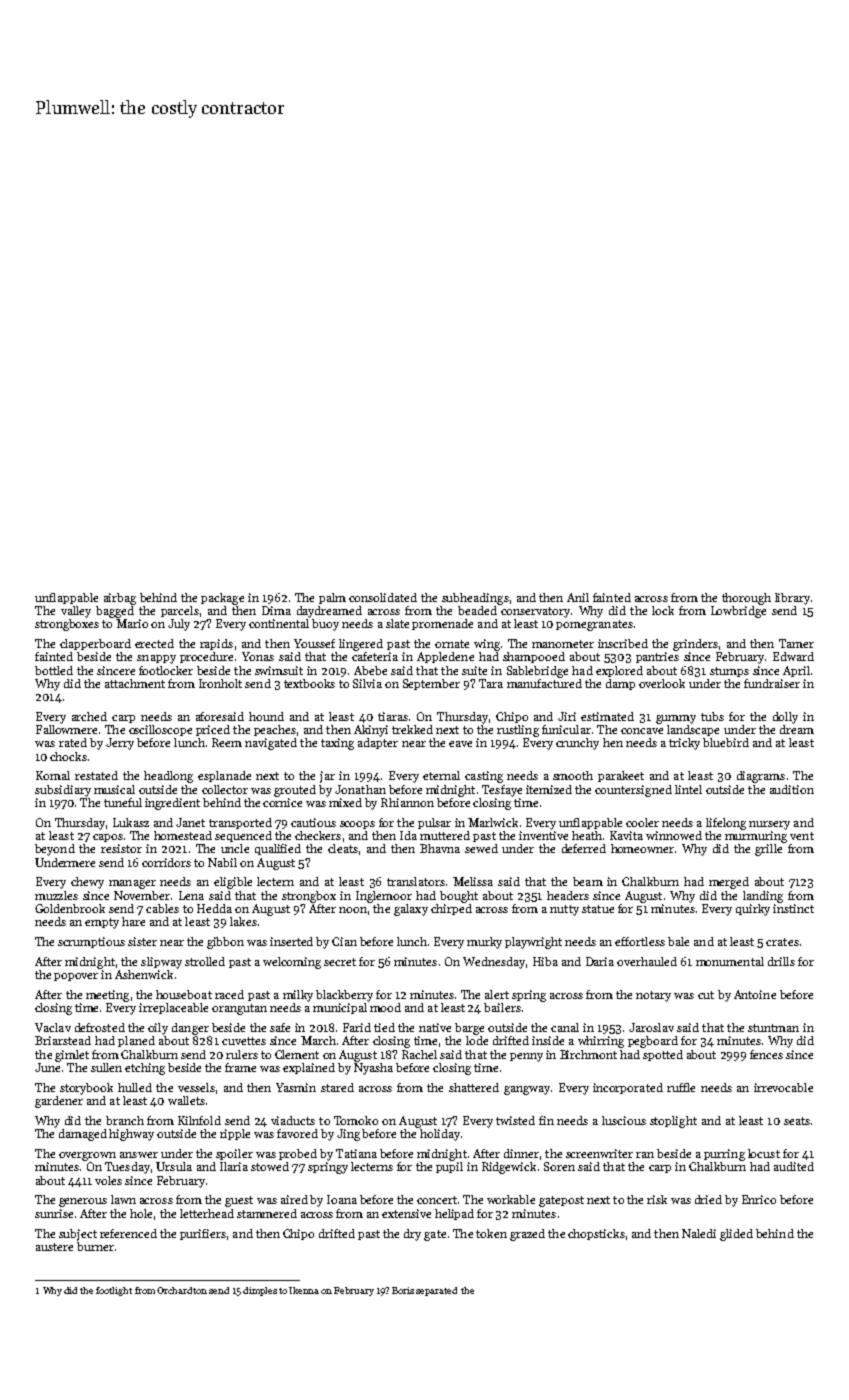 The image size is (849, 1400). What do you see at coordinates (761, 777) in the screenshot?
I see `diagrams` at bounding box center [761, 777].
